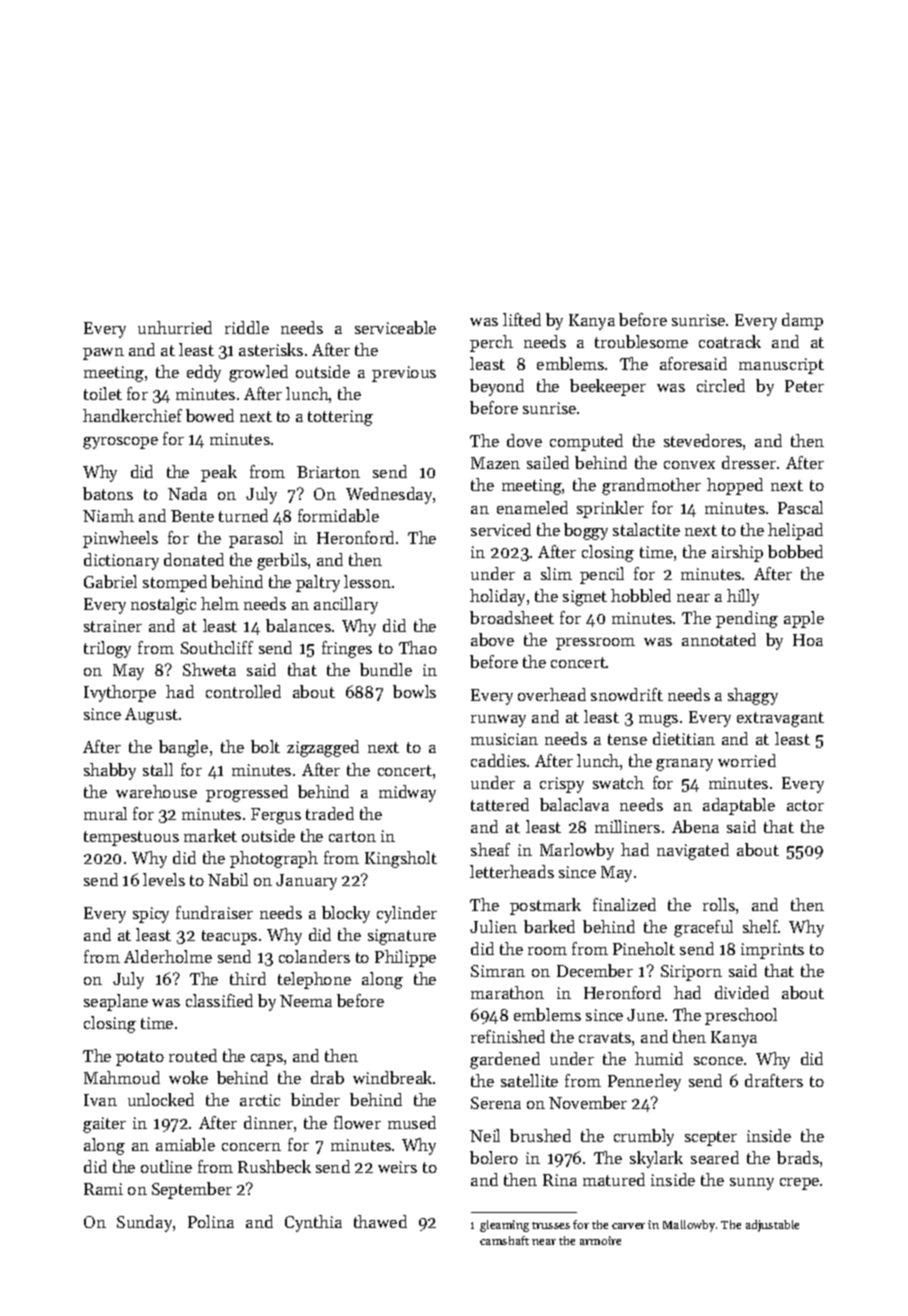  What do you see at coordinates (175, 327) in the page?
I see `unhurried` at bounding box center [175, 327].
